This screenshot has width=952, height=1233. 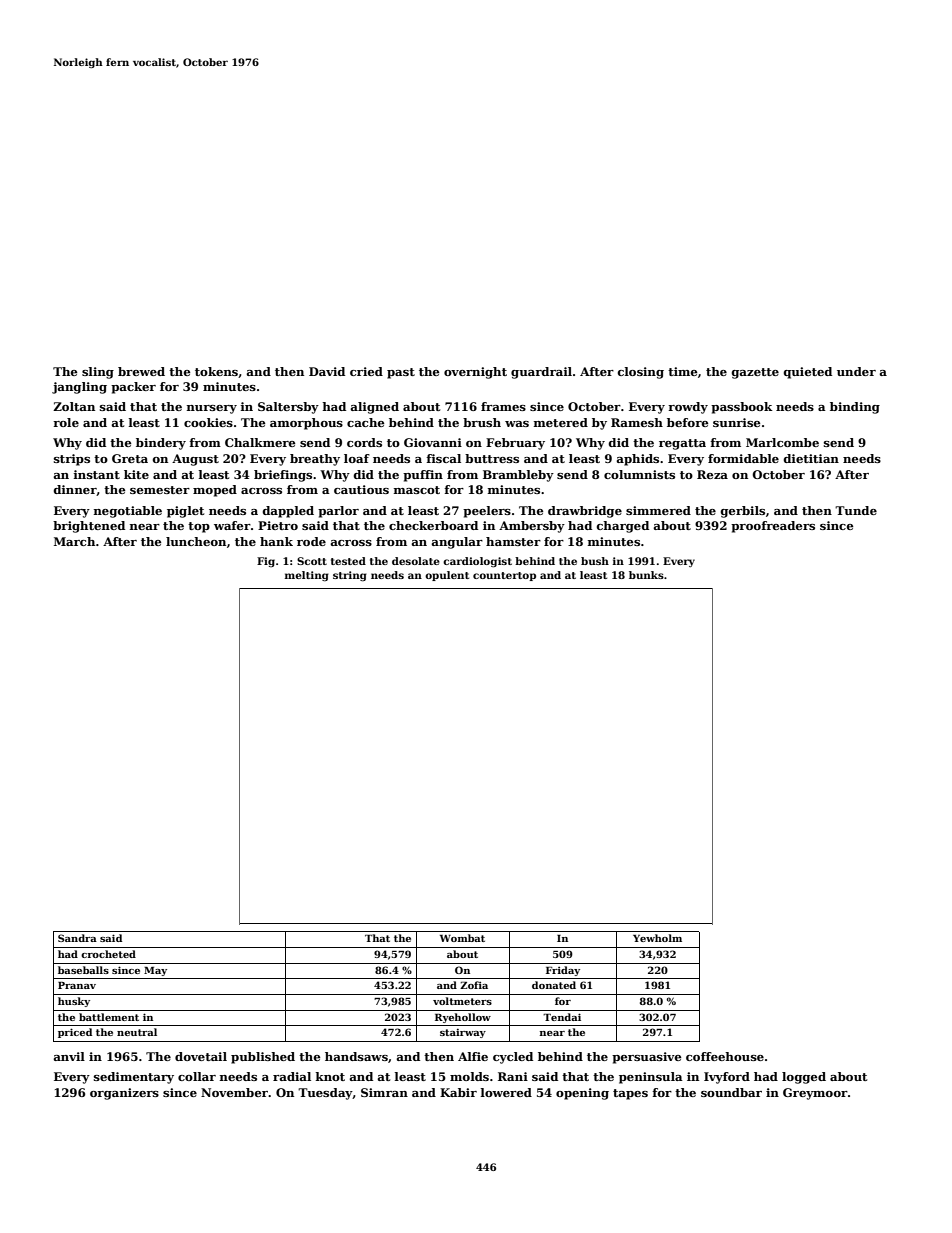 I want to click on hamster, so click(x=513, y=541).
